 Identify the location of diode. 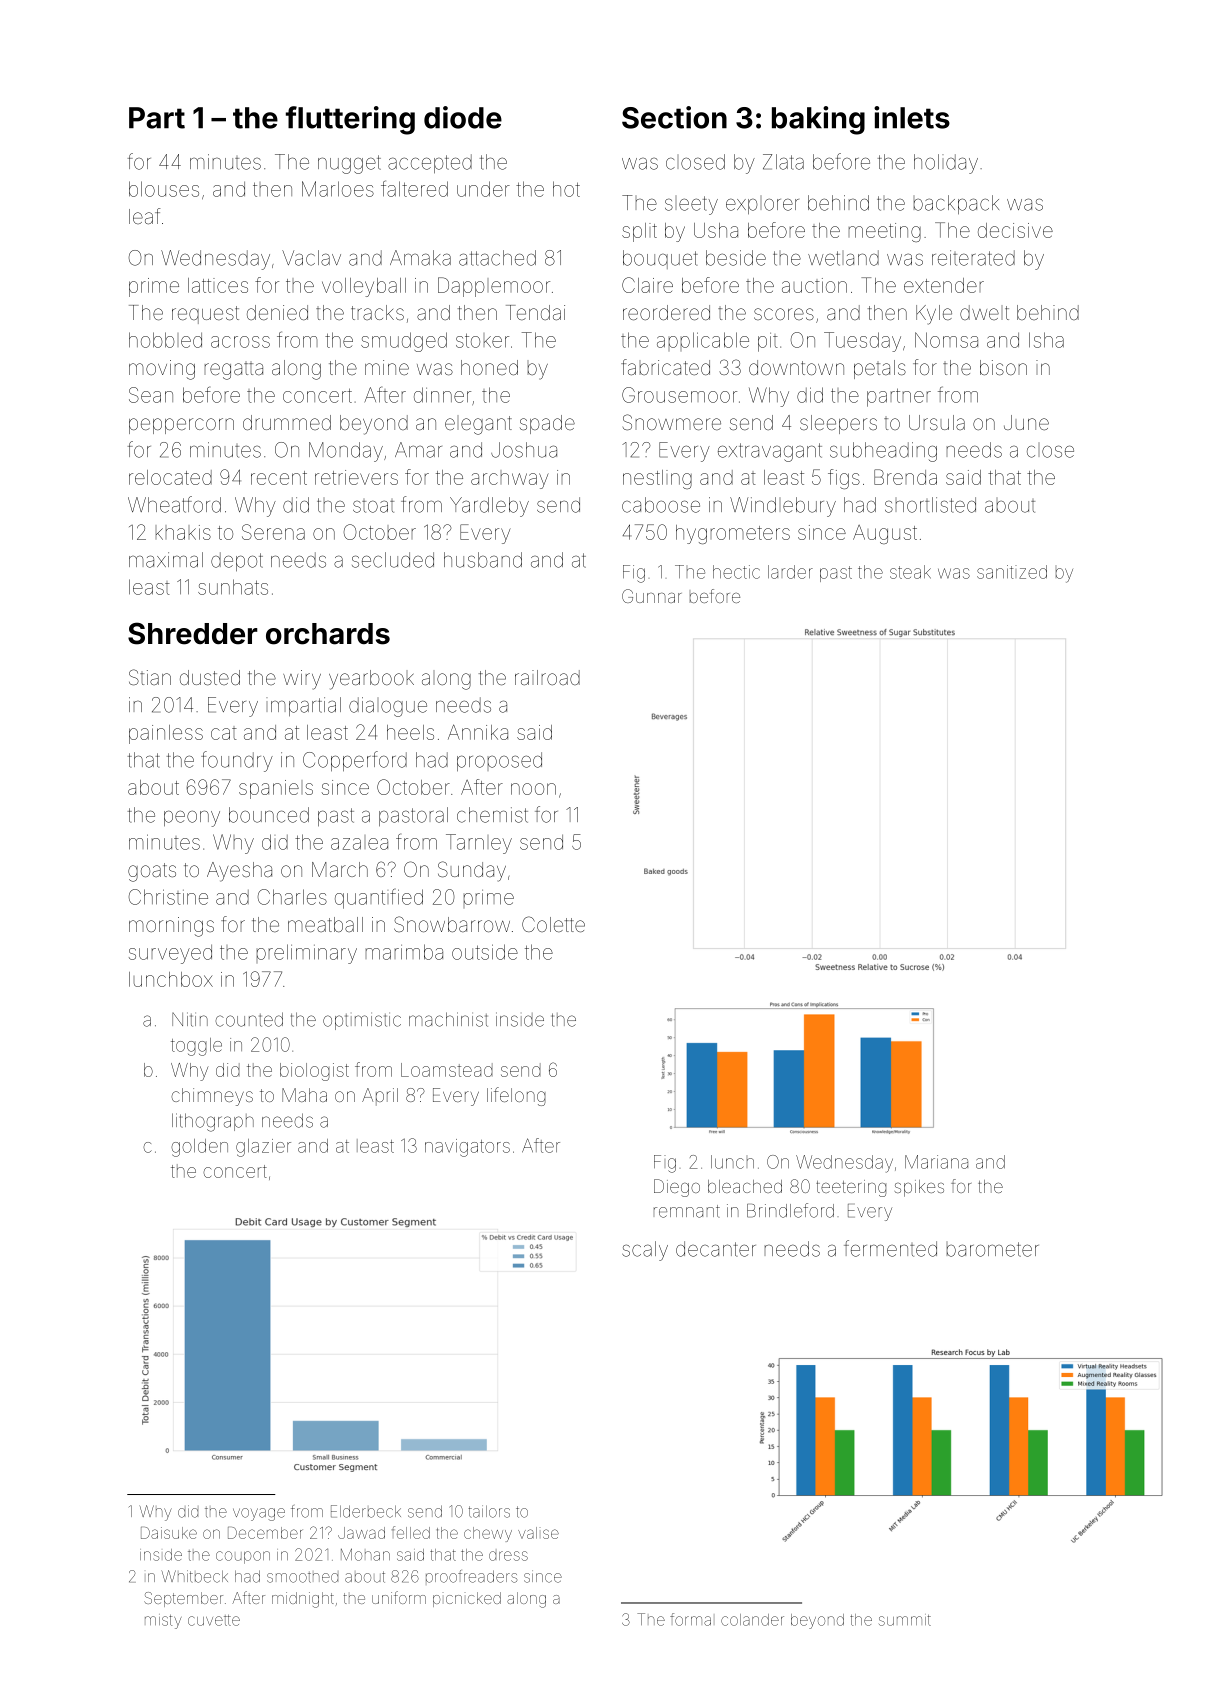
(463, 117).
